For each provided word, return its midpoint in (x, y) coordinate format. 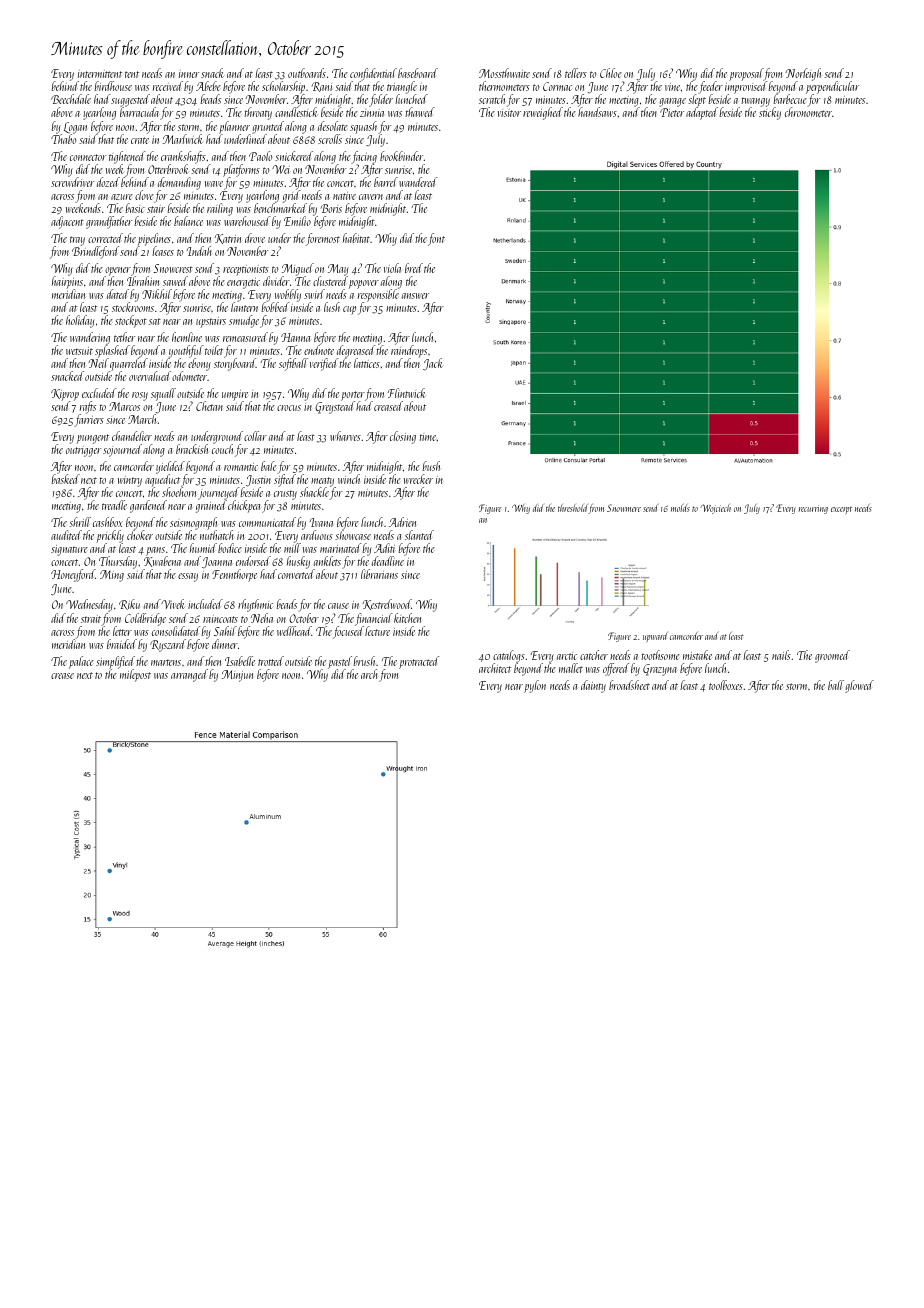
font (436, 239)
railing (220, 209)
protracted (419, 662)
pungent (93, 439)
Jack (433, 365)
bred (414, 268)
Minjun (237, 676)
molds (680, 507)
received (168, 86)
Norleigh (803, 75)
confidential (373, 75)
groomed (832, 656)
